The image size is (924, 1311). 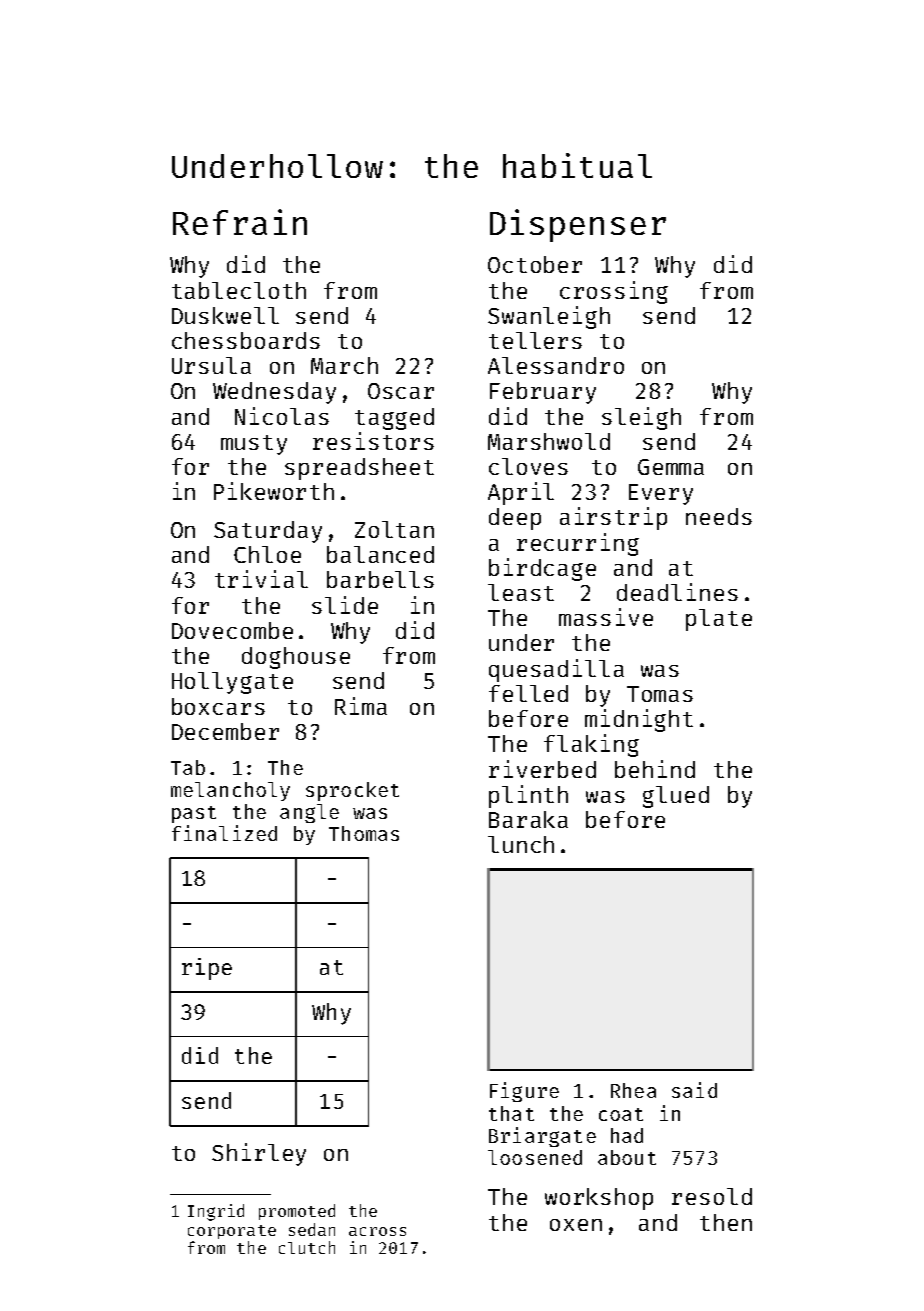 What do you see at coordinates (297, 1212) in the page?
I see `promoted` at bounding box center [297, 1212].
